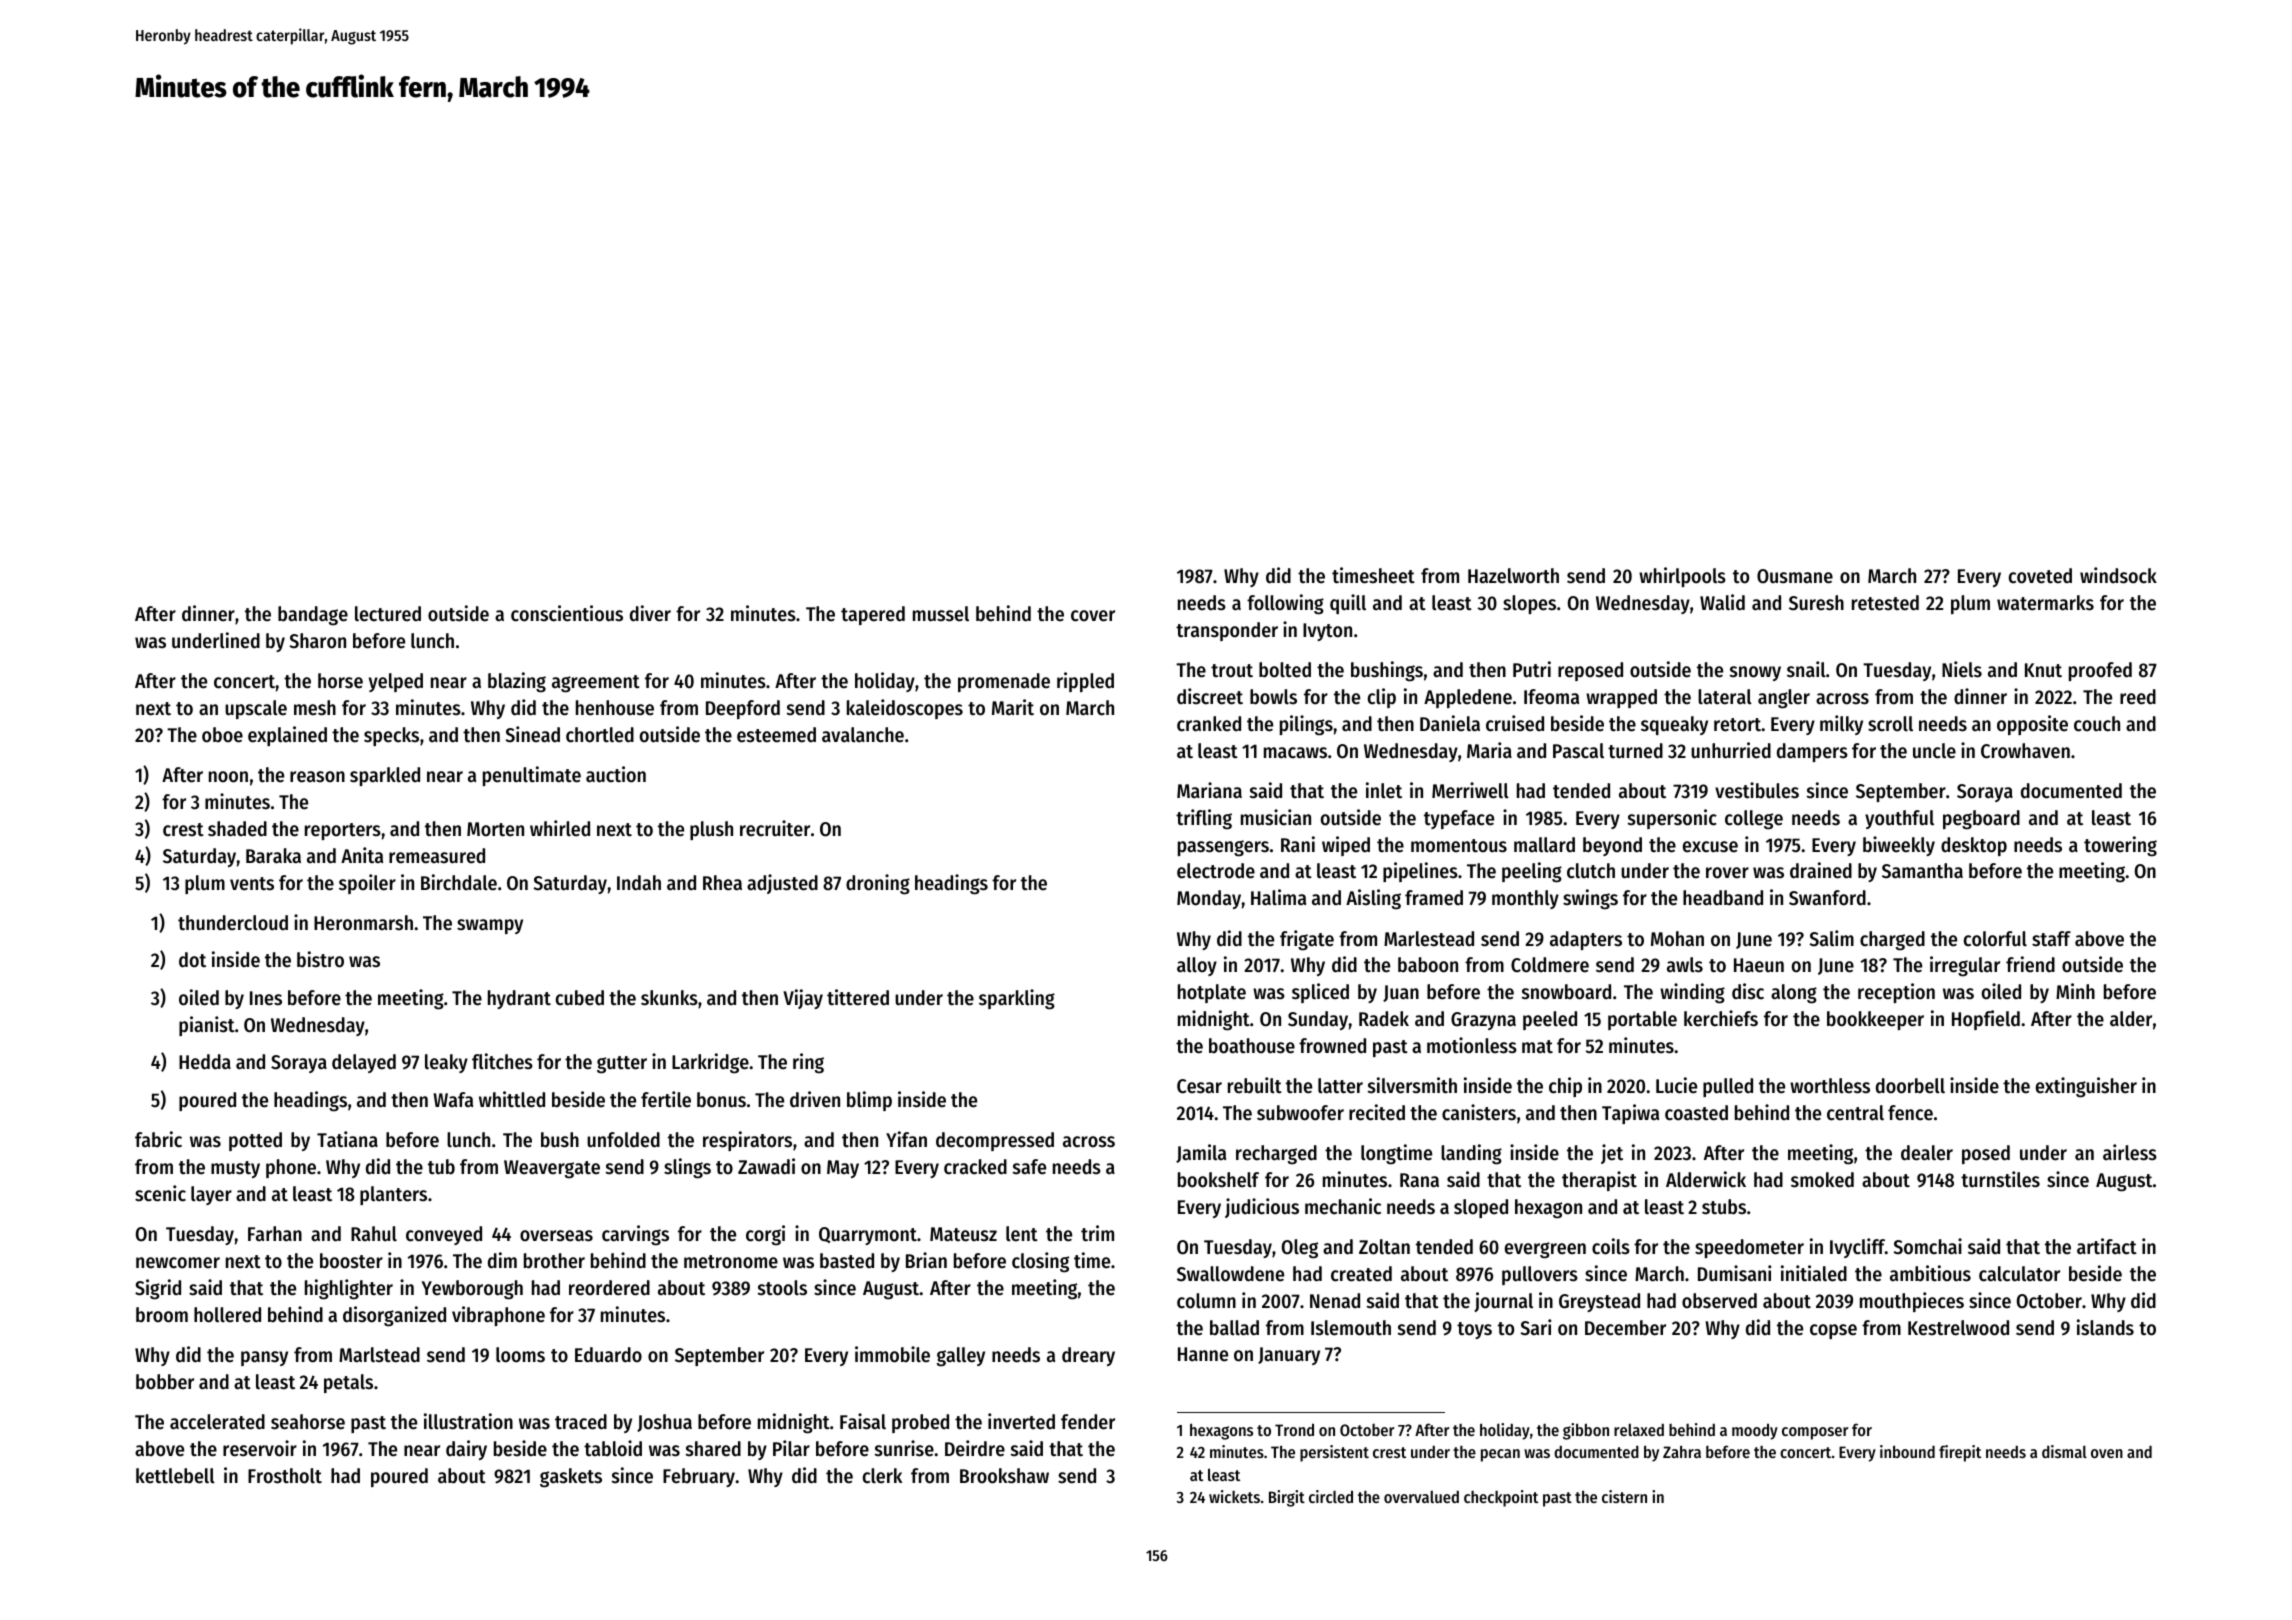  I want to click on Frostholt, so click(285, 1476).
